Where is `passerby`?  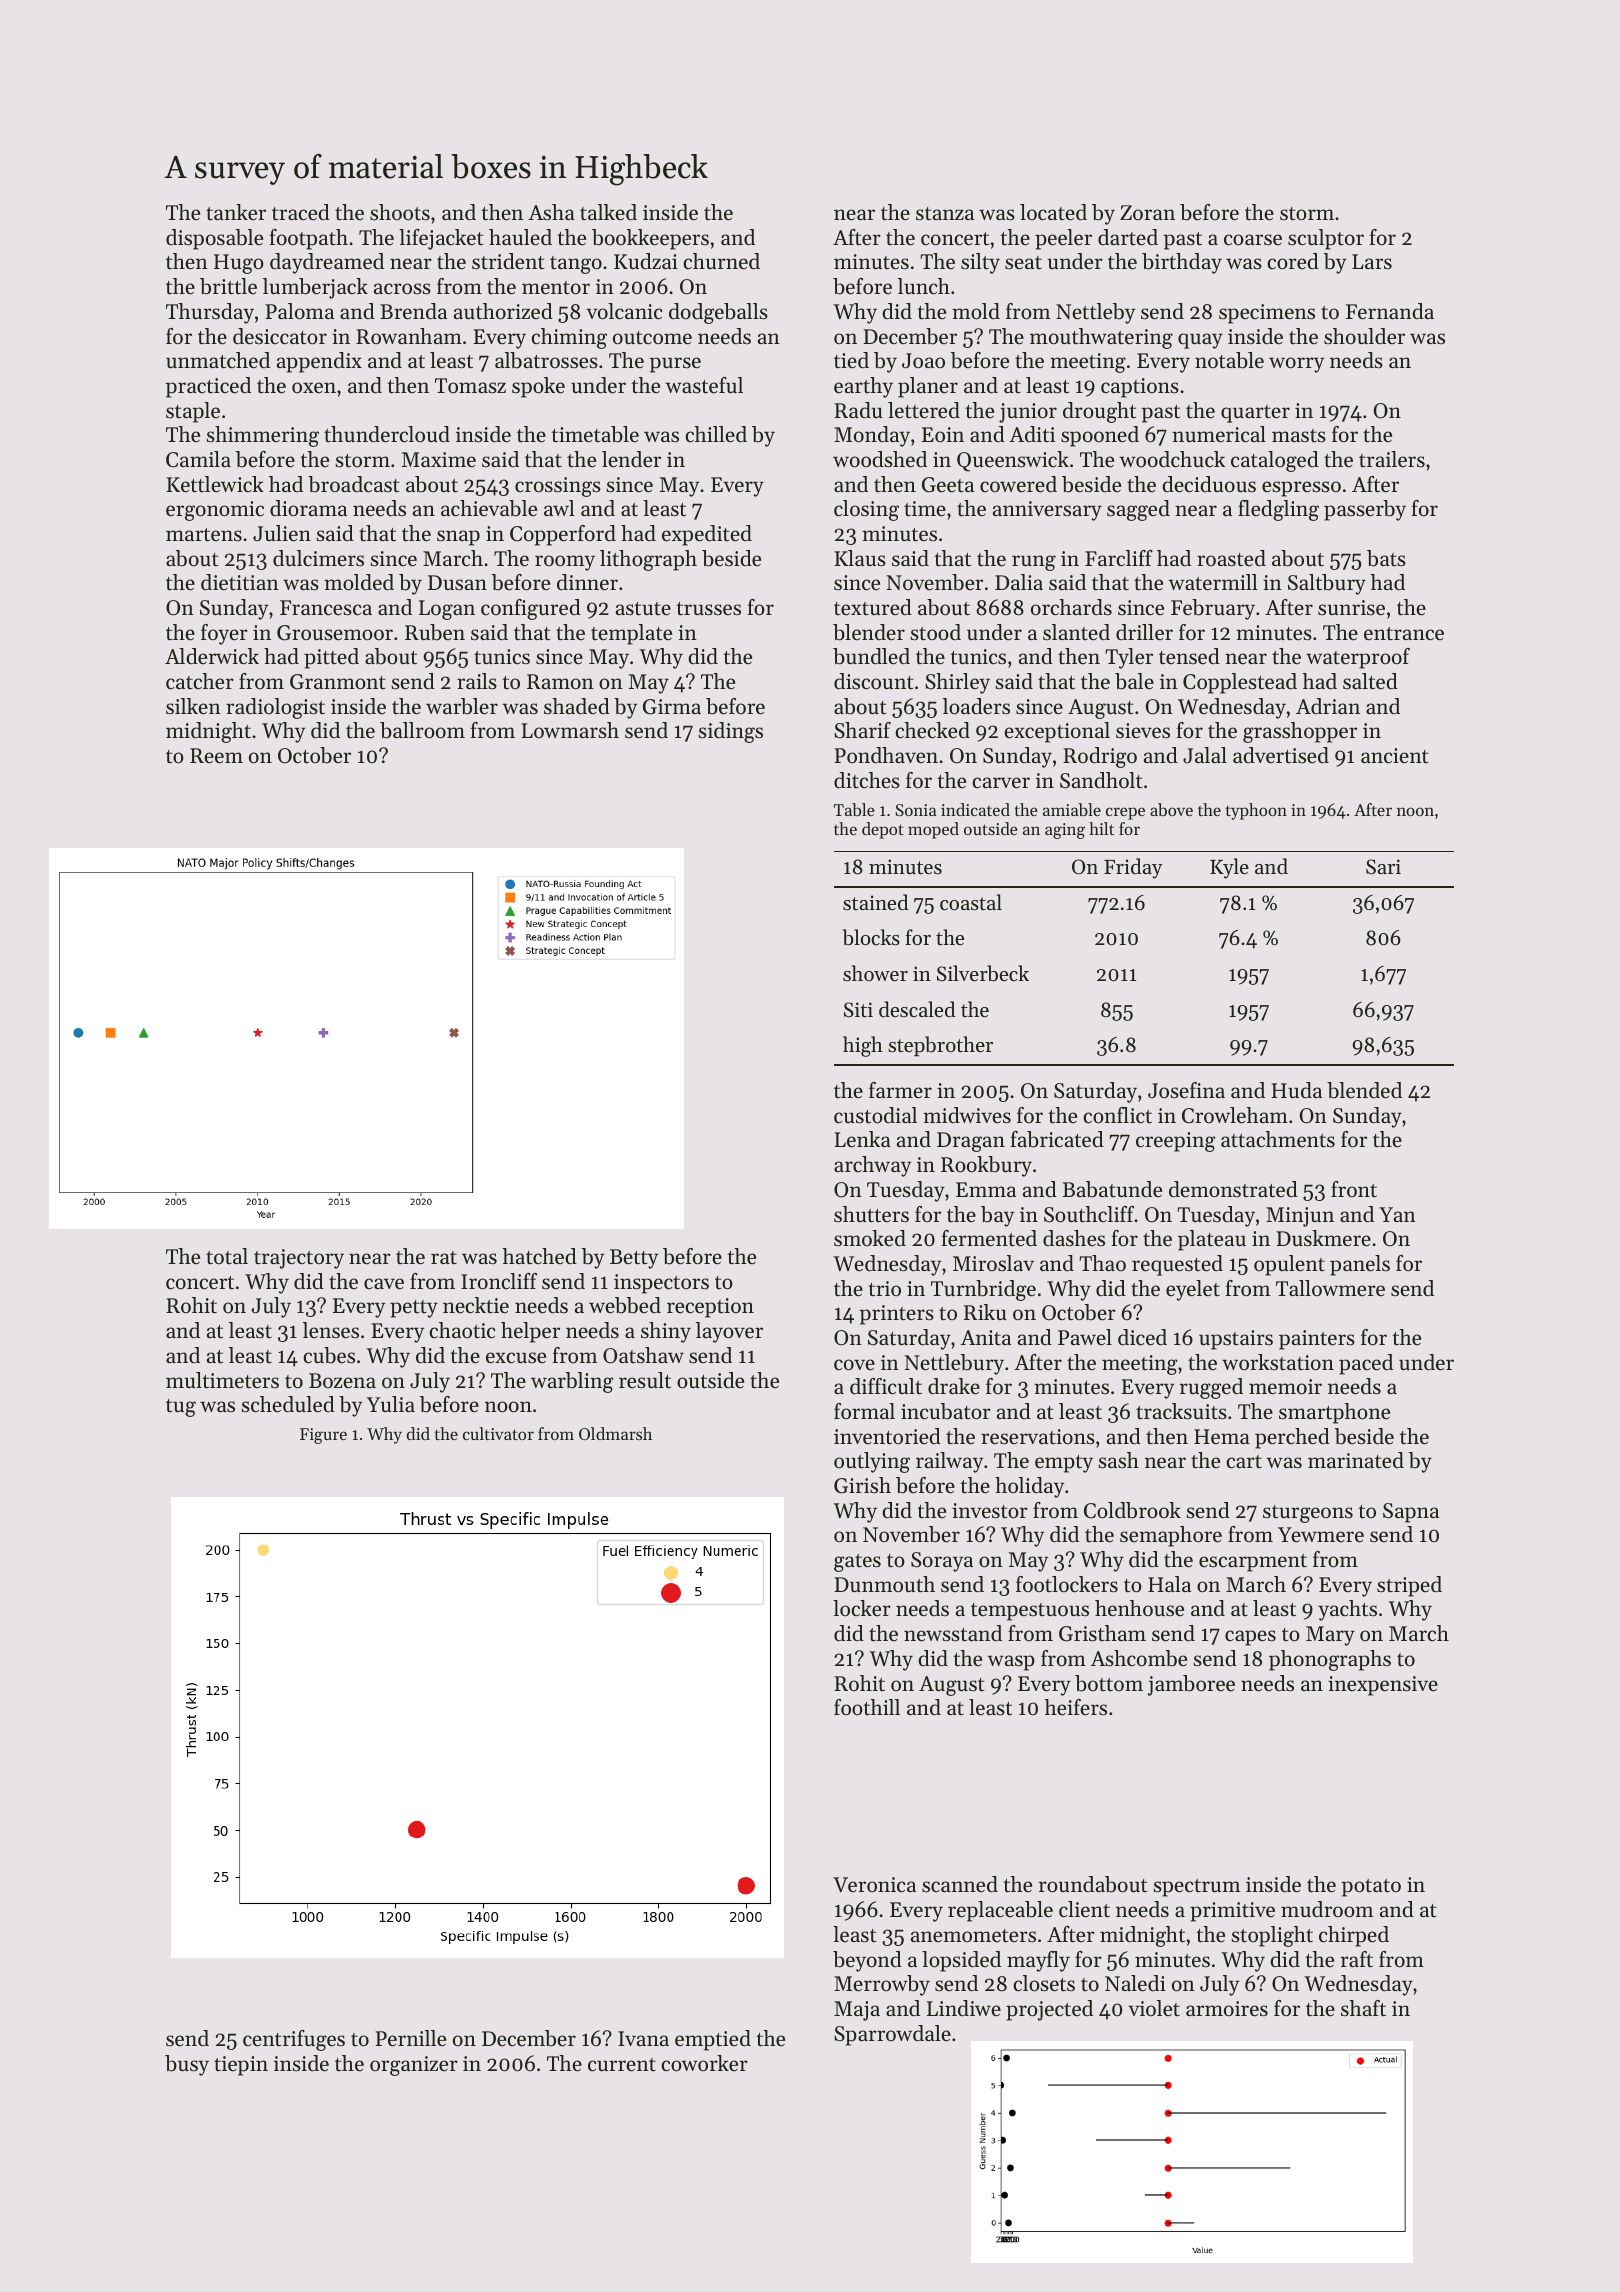
passerby is located at coordinates (1365, 510).
